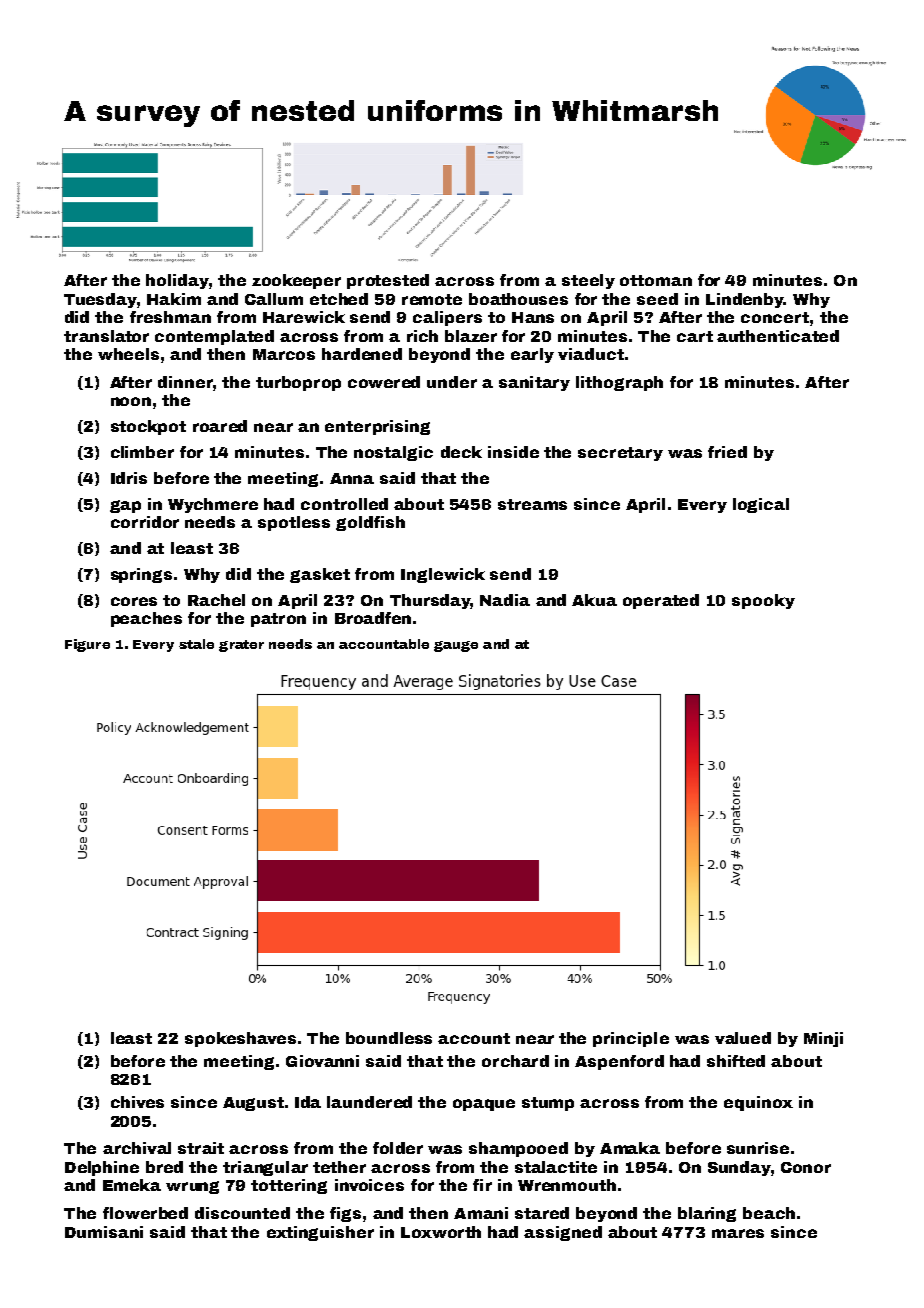 This screenshot has height=1308, width=924. Describe the element at coordinates (775, 317) in the screenshot. I see `concert` at that location.
